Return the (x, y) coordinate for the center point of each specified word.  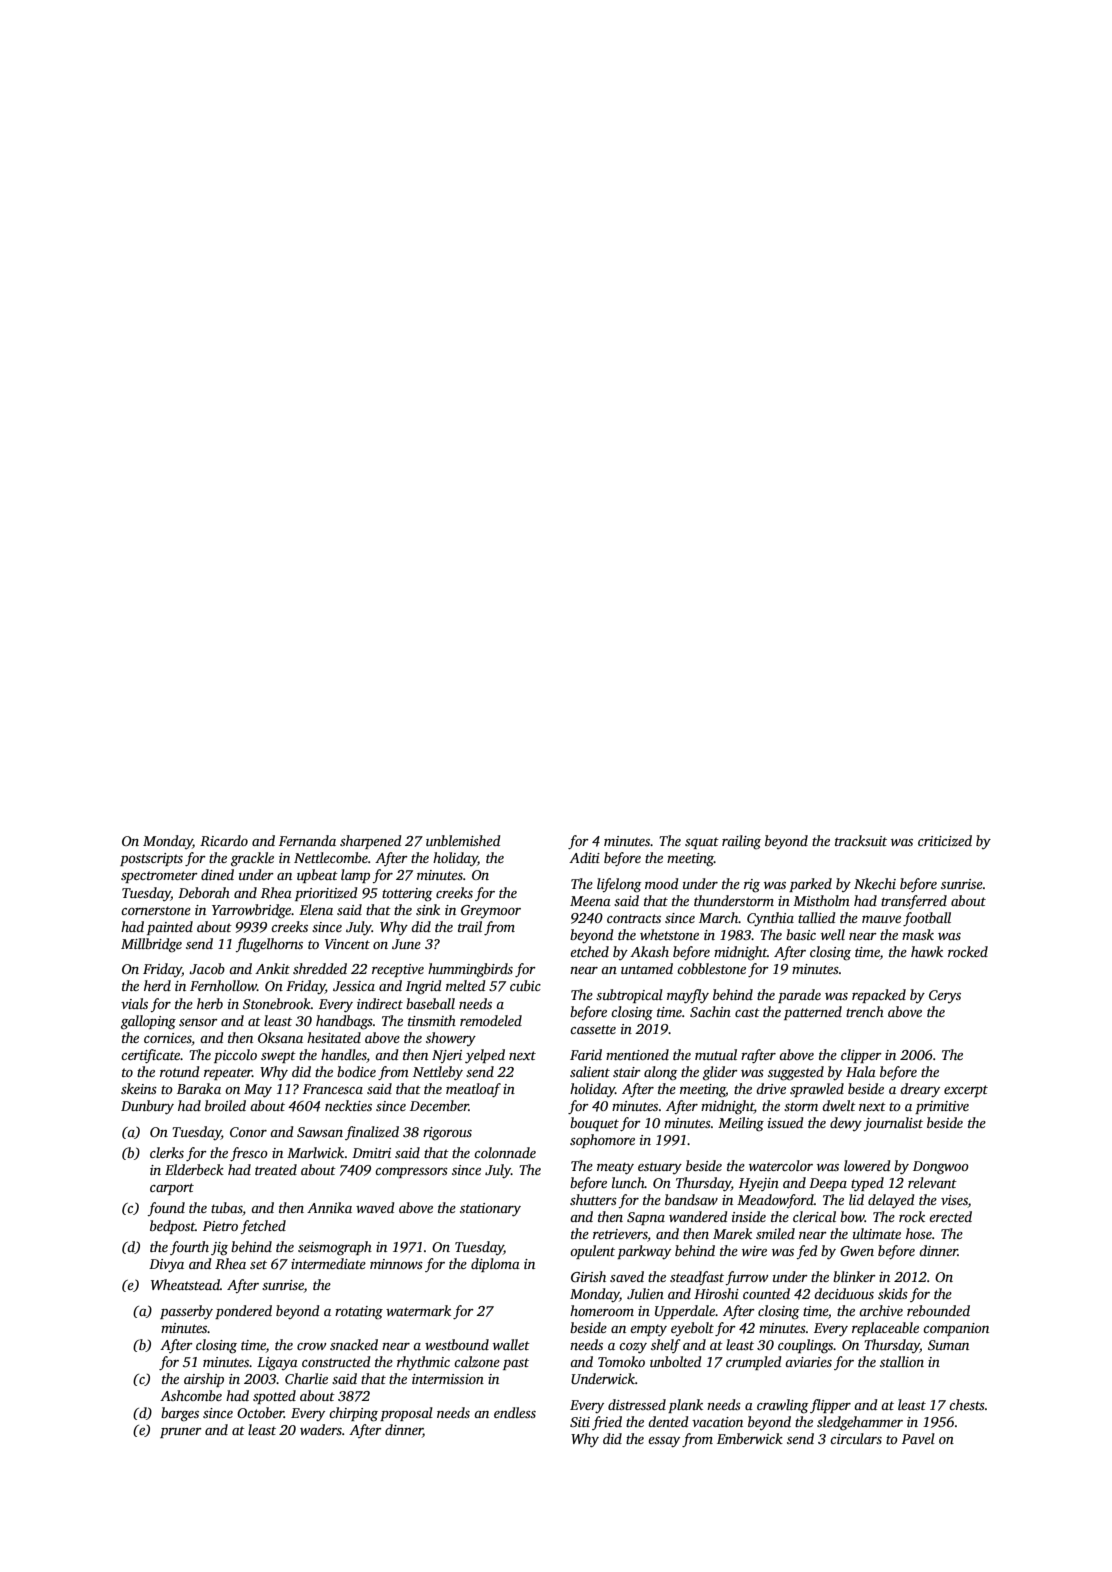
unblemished (463, 840)
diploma (495, 1265)
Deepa (828, 1184)
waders (321, 1429)
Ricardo (224, 840)
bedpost (172, 1227)
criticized (945, 840)
